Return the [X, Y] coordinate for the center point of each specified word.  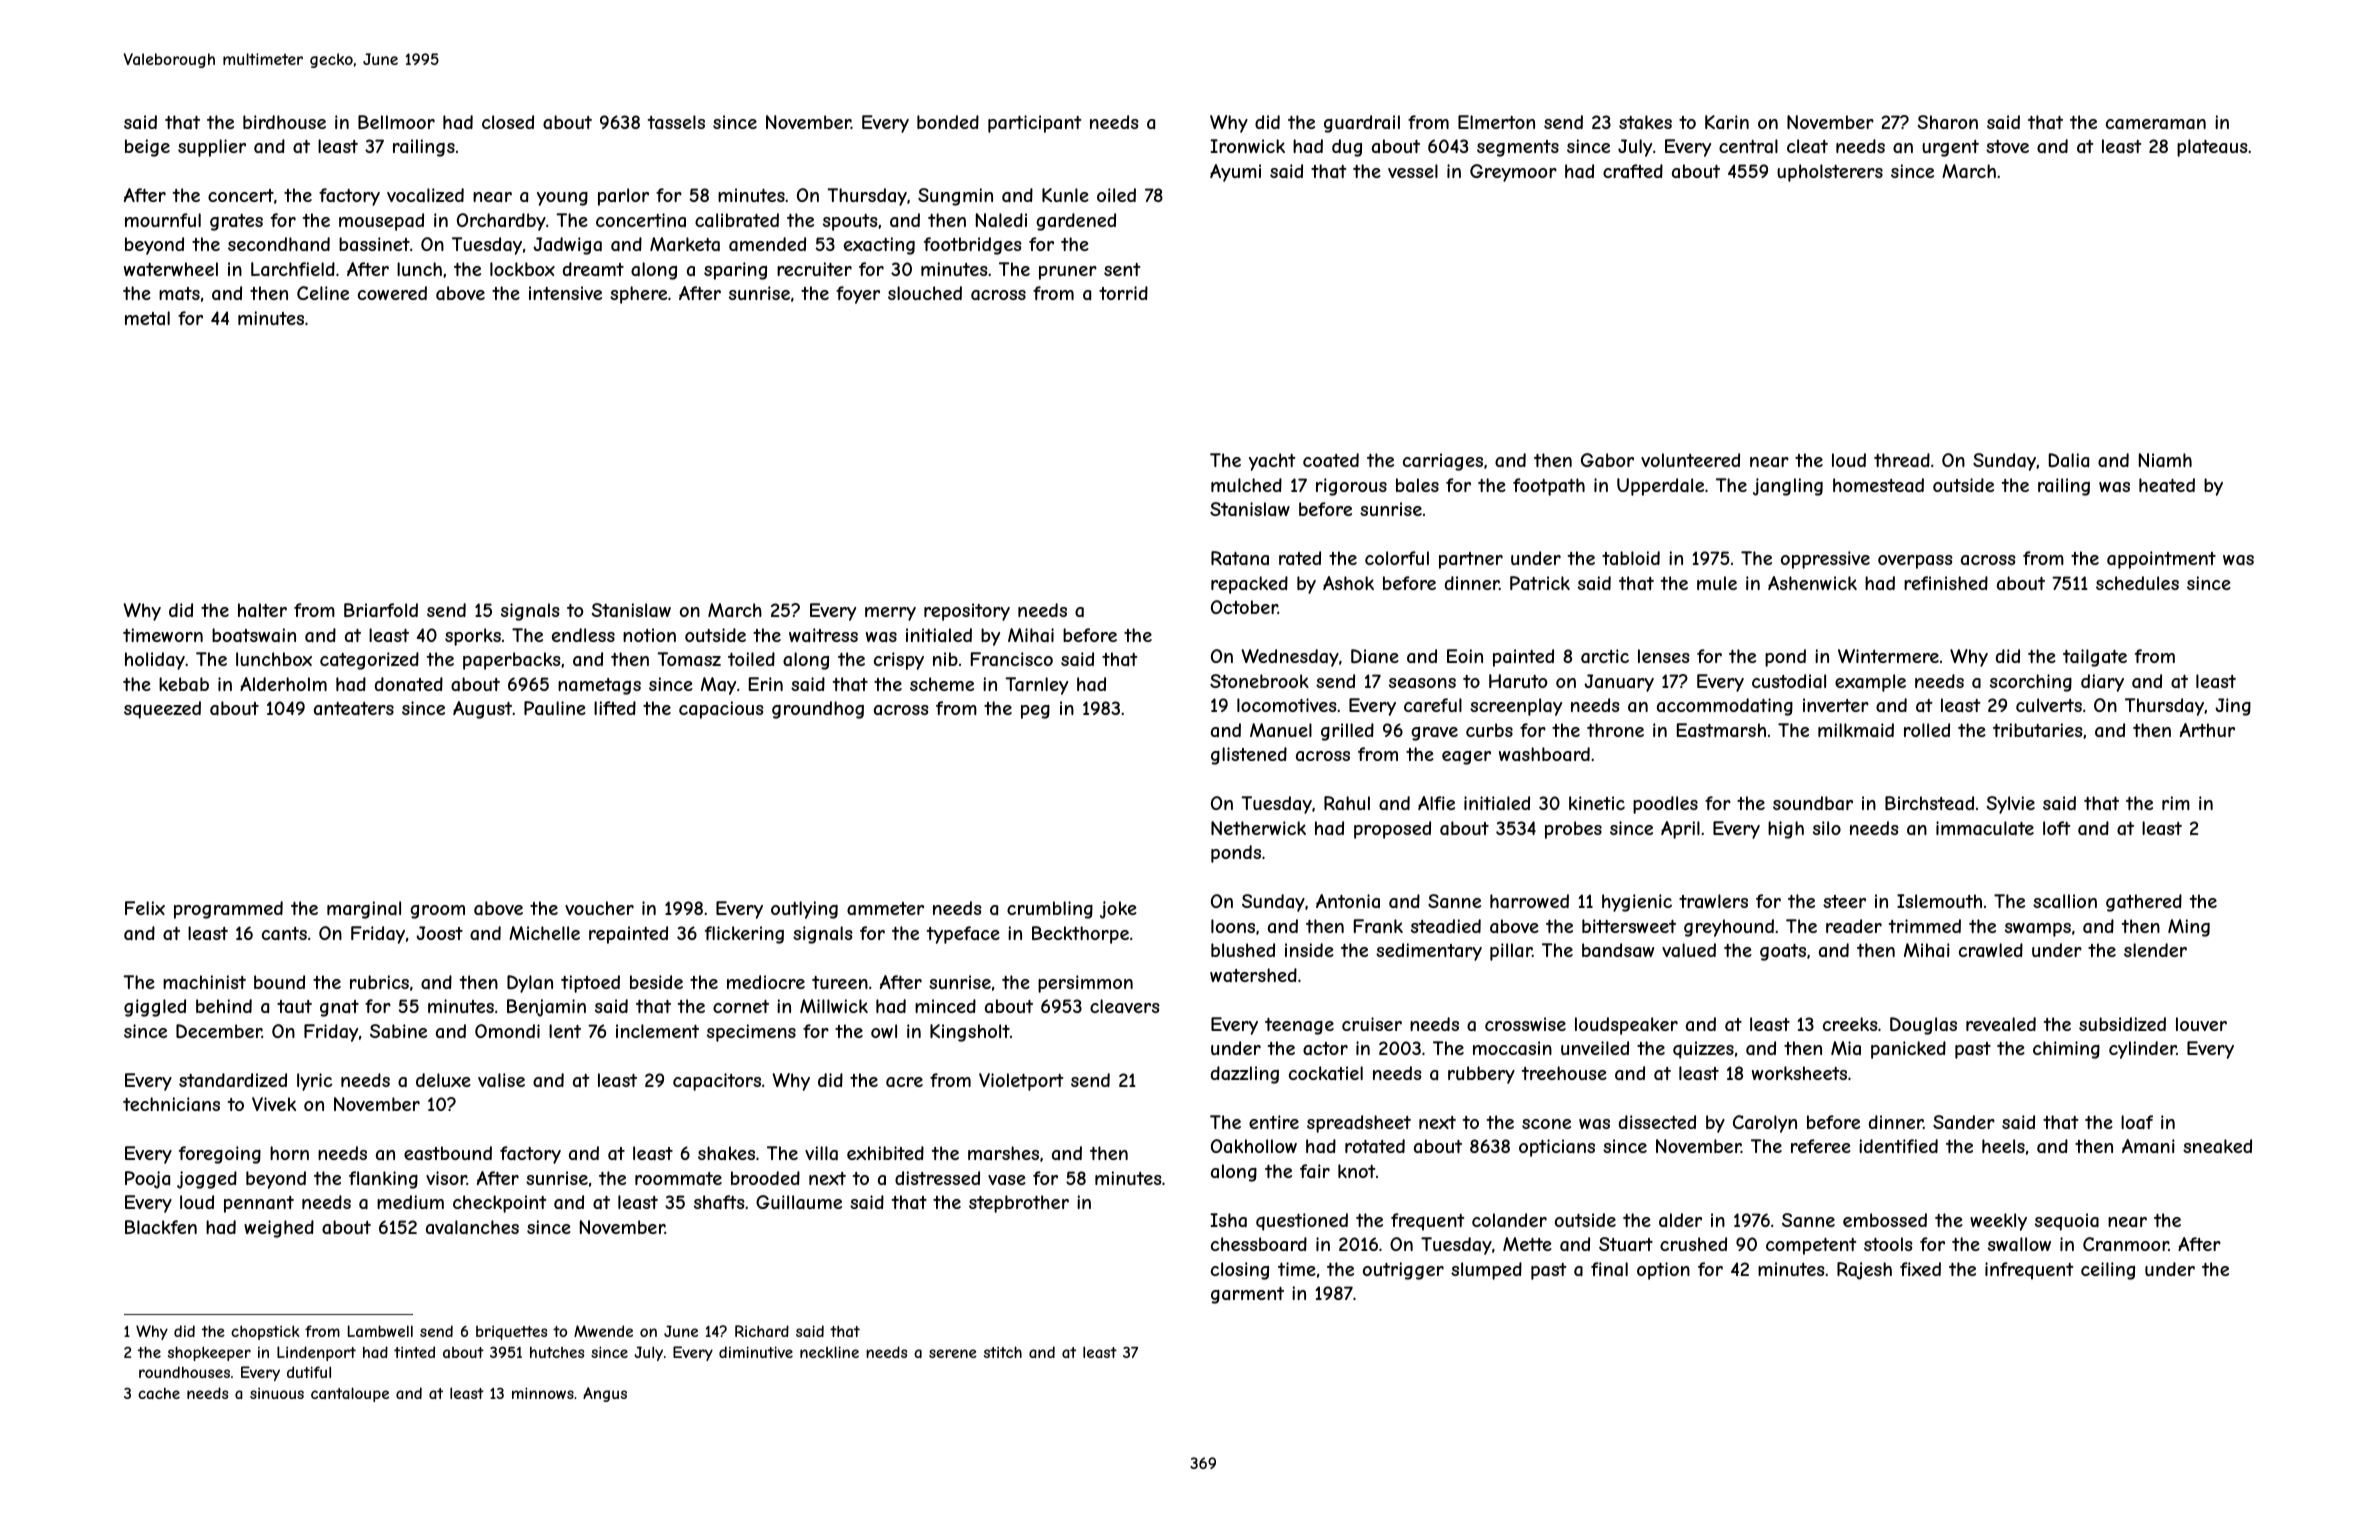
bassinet [374, 244]
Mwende [603, 1331]
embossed [1885, 1220]
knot [1356, 1171]
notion [649, 635]
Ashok [1348, 583]
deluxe [443, 1080]
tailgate [2095, 658]
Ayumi [1235, 173]
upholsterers [1830, 173]
